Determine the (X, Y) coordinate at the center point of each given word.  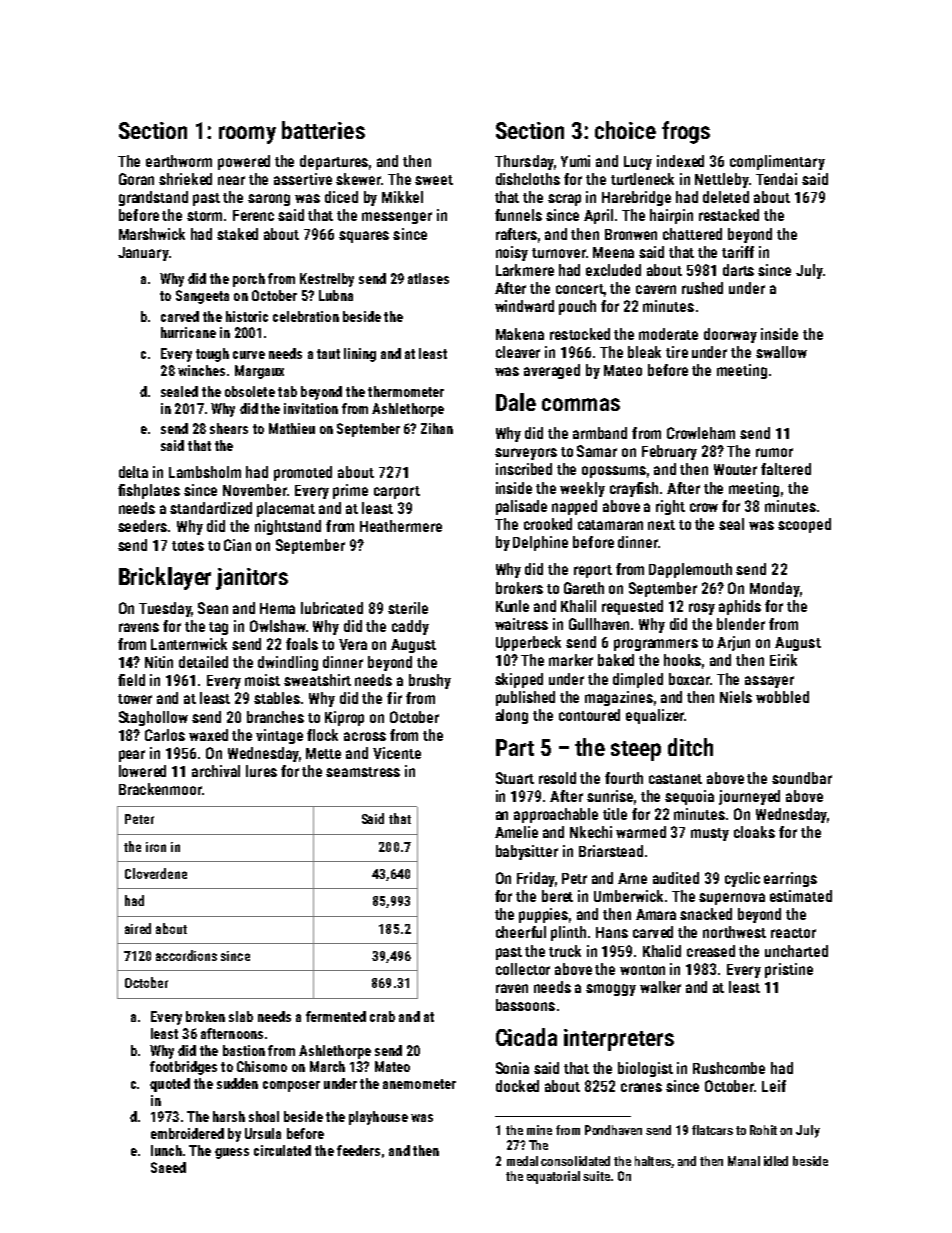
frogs (686, 132)
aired (138, 928)
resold (557, 778)
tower (135, 699)
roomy (247, 135)
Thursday (524, 162)
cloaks (754, 832)
